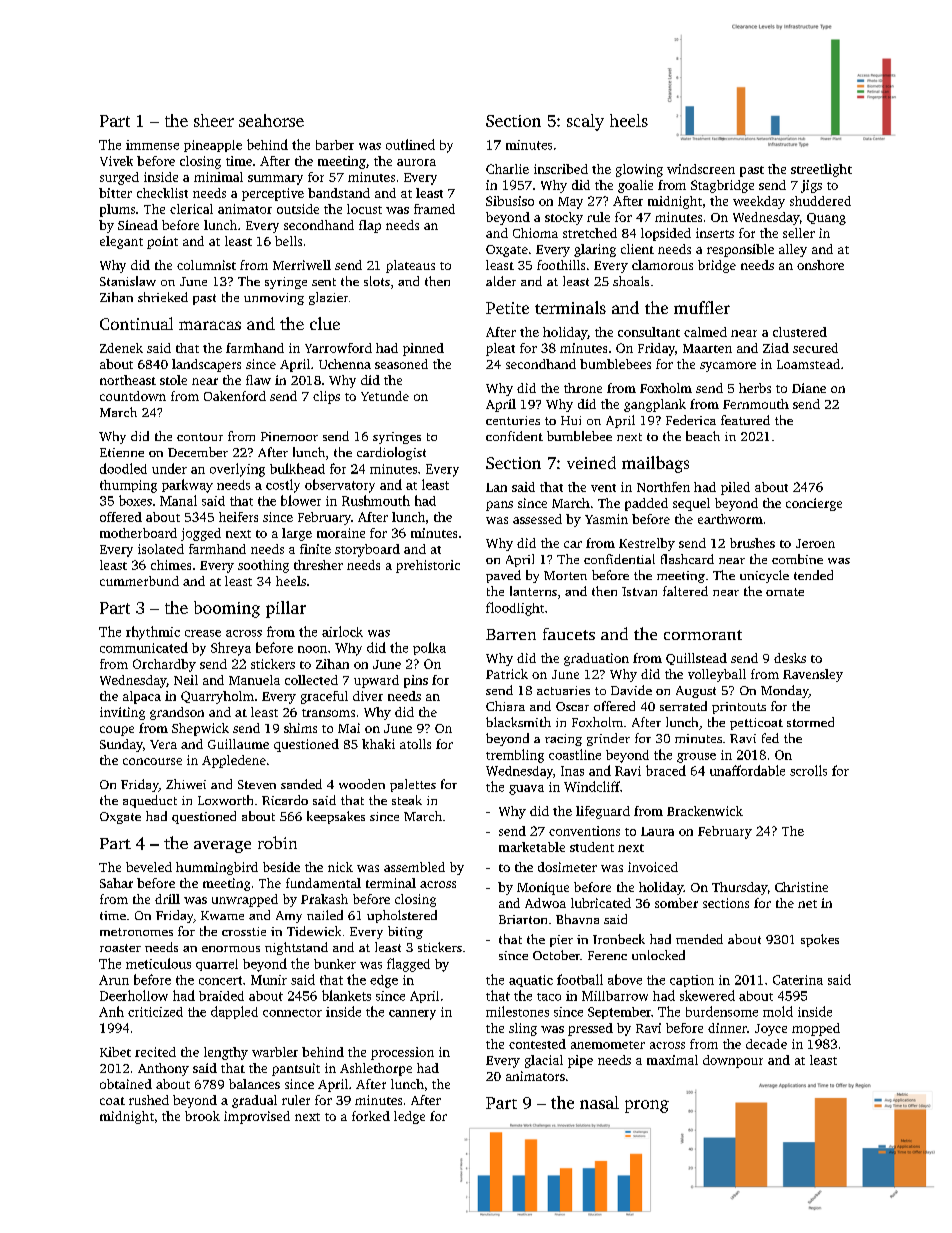 This screenshot has height=1233, width=952. I want to click on Sahar, so click(116, 883).
